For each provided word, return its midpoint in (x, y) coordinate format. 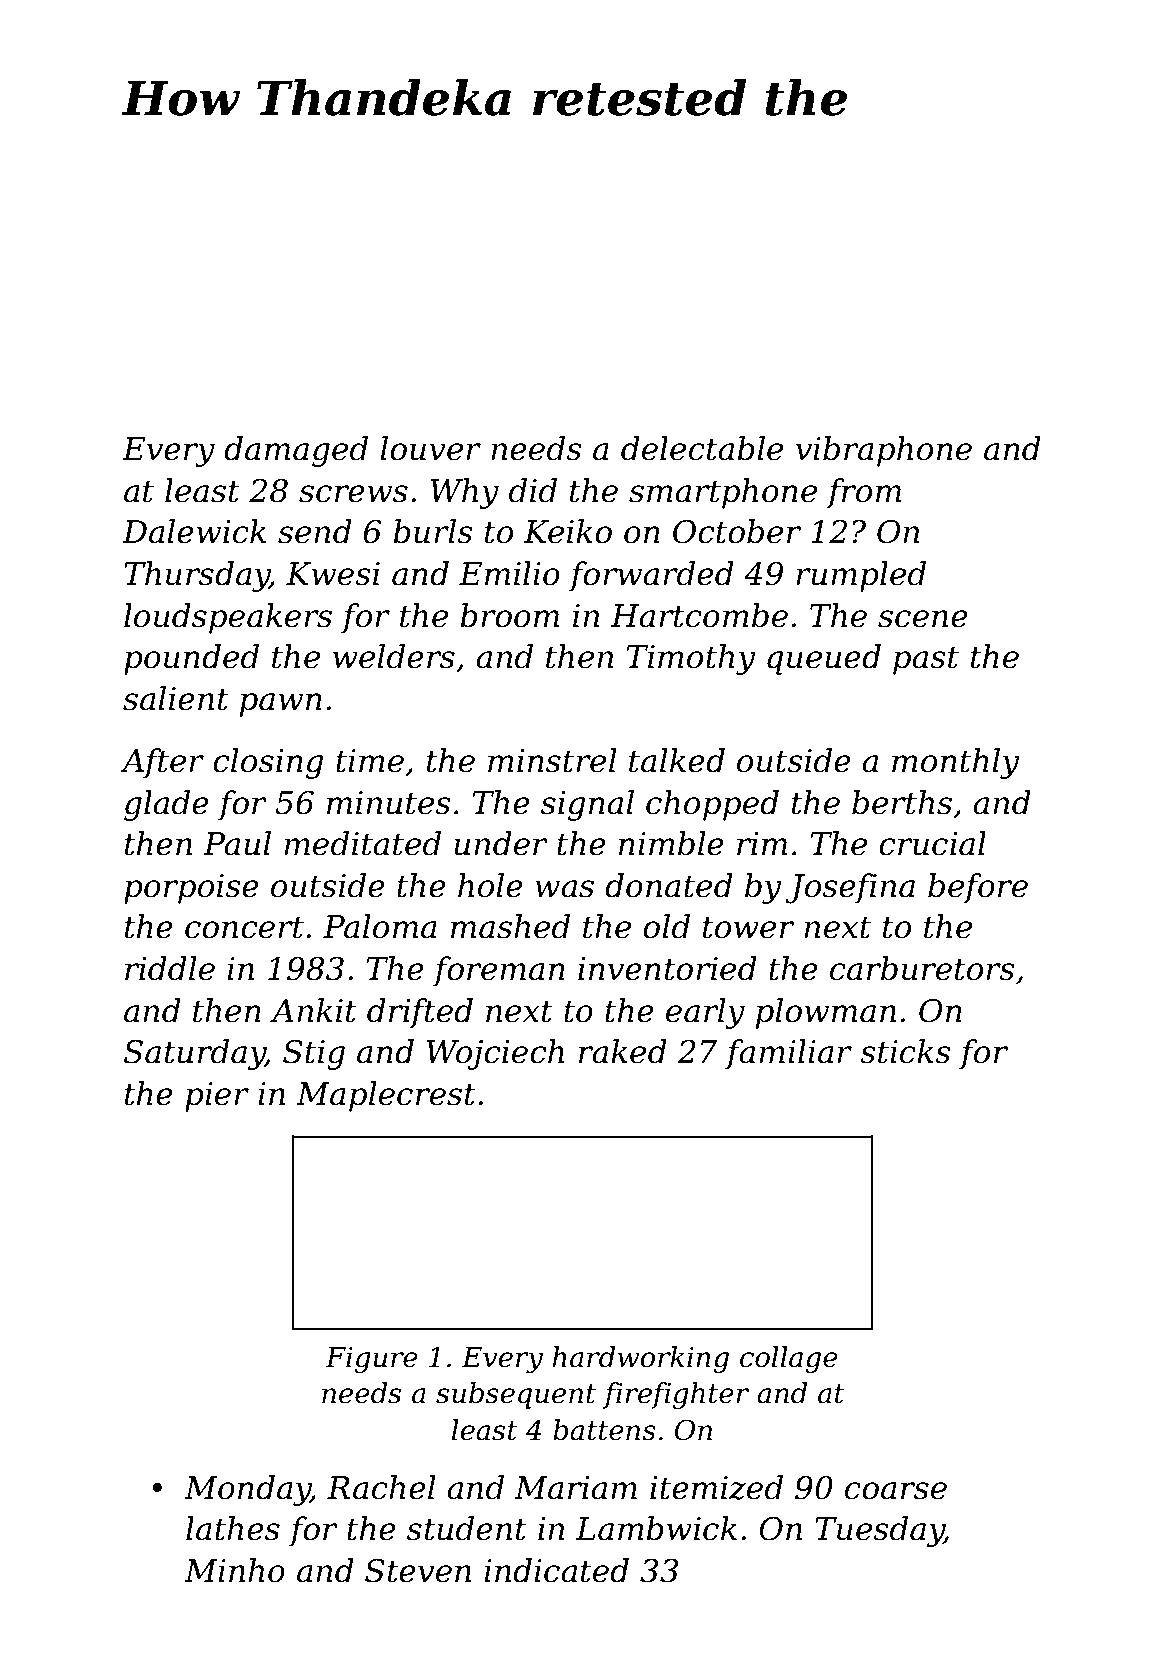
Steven (418, 1571)
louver (430, 448)
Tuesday (879, 1531)
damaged (296, 451)
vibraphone (884, 451)
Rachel (381, 1487)
